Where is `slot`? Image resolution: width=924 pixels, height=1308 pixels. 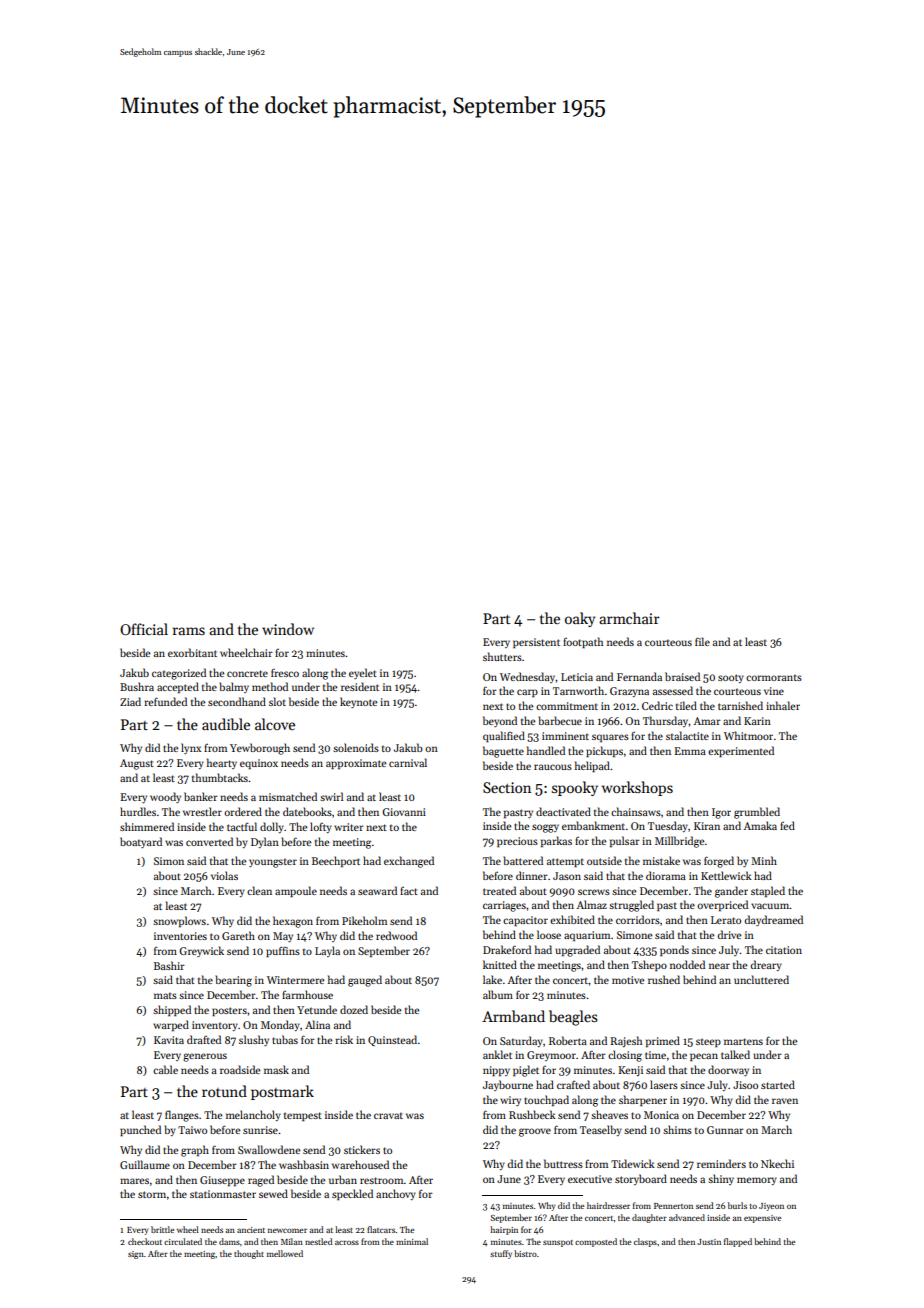 slot is located at coordinates (277, 701).
